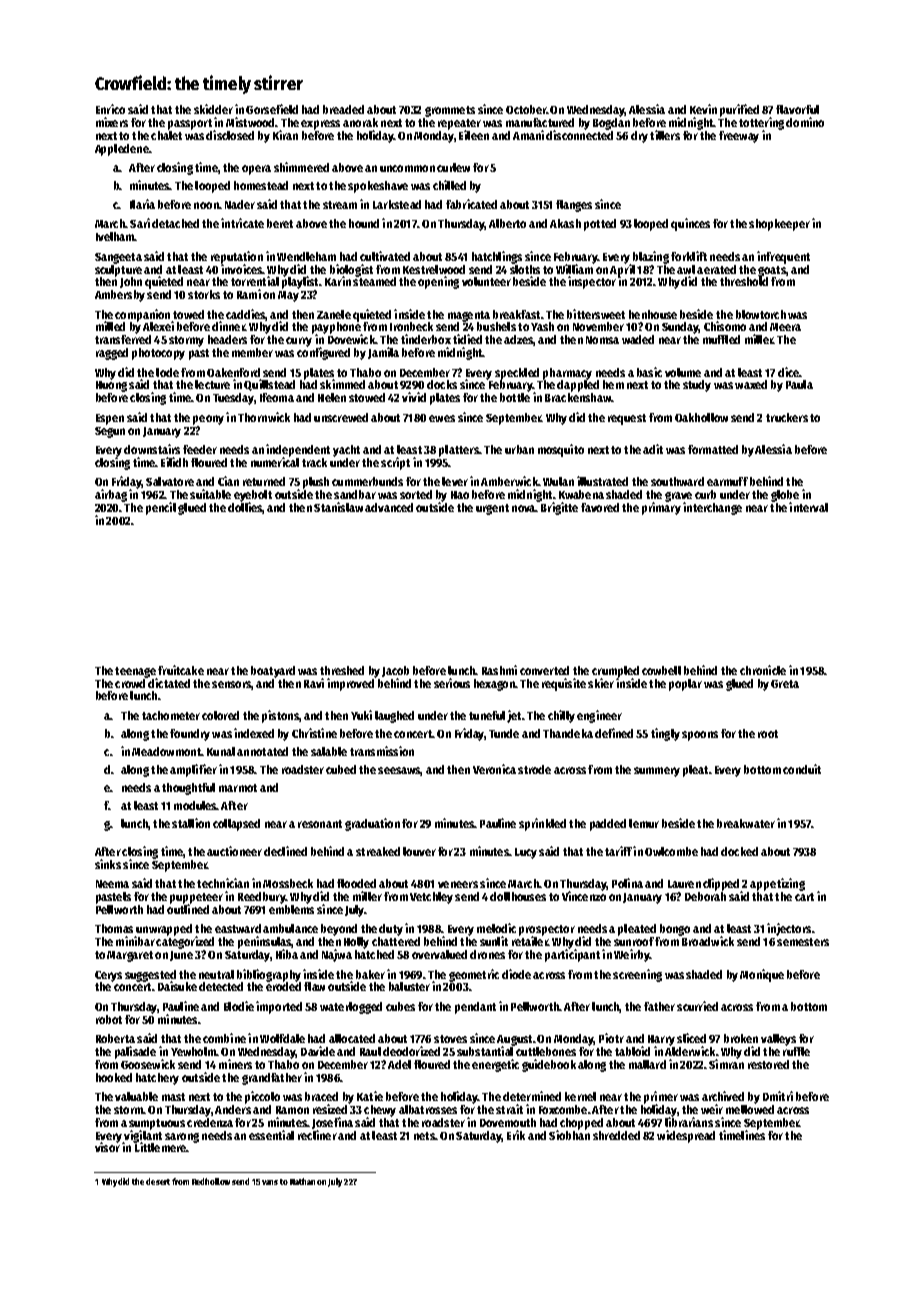 The height and width of the image is (1308, 924). What do you see at coordinates (492, 509) in the image?
I see `urgent` at bounding box center [492, 509].
